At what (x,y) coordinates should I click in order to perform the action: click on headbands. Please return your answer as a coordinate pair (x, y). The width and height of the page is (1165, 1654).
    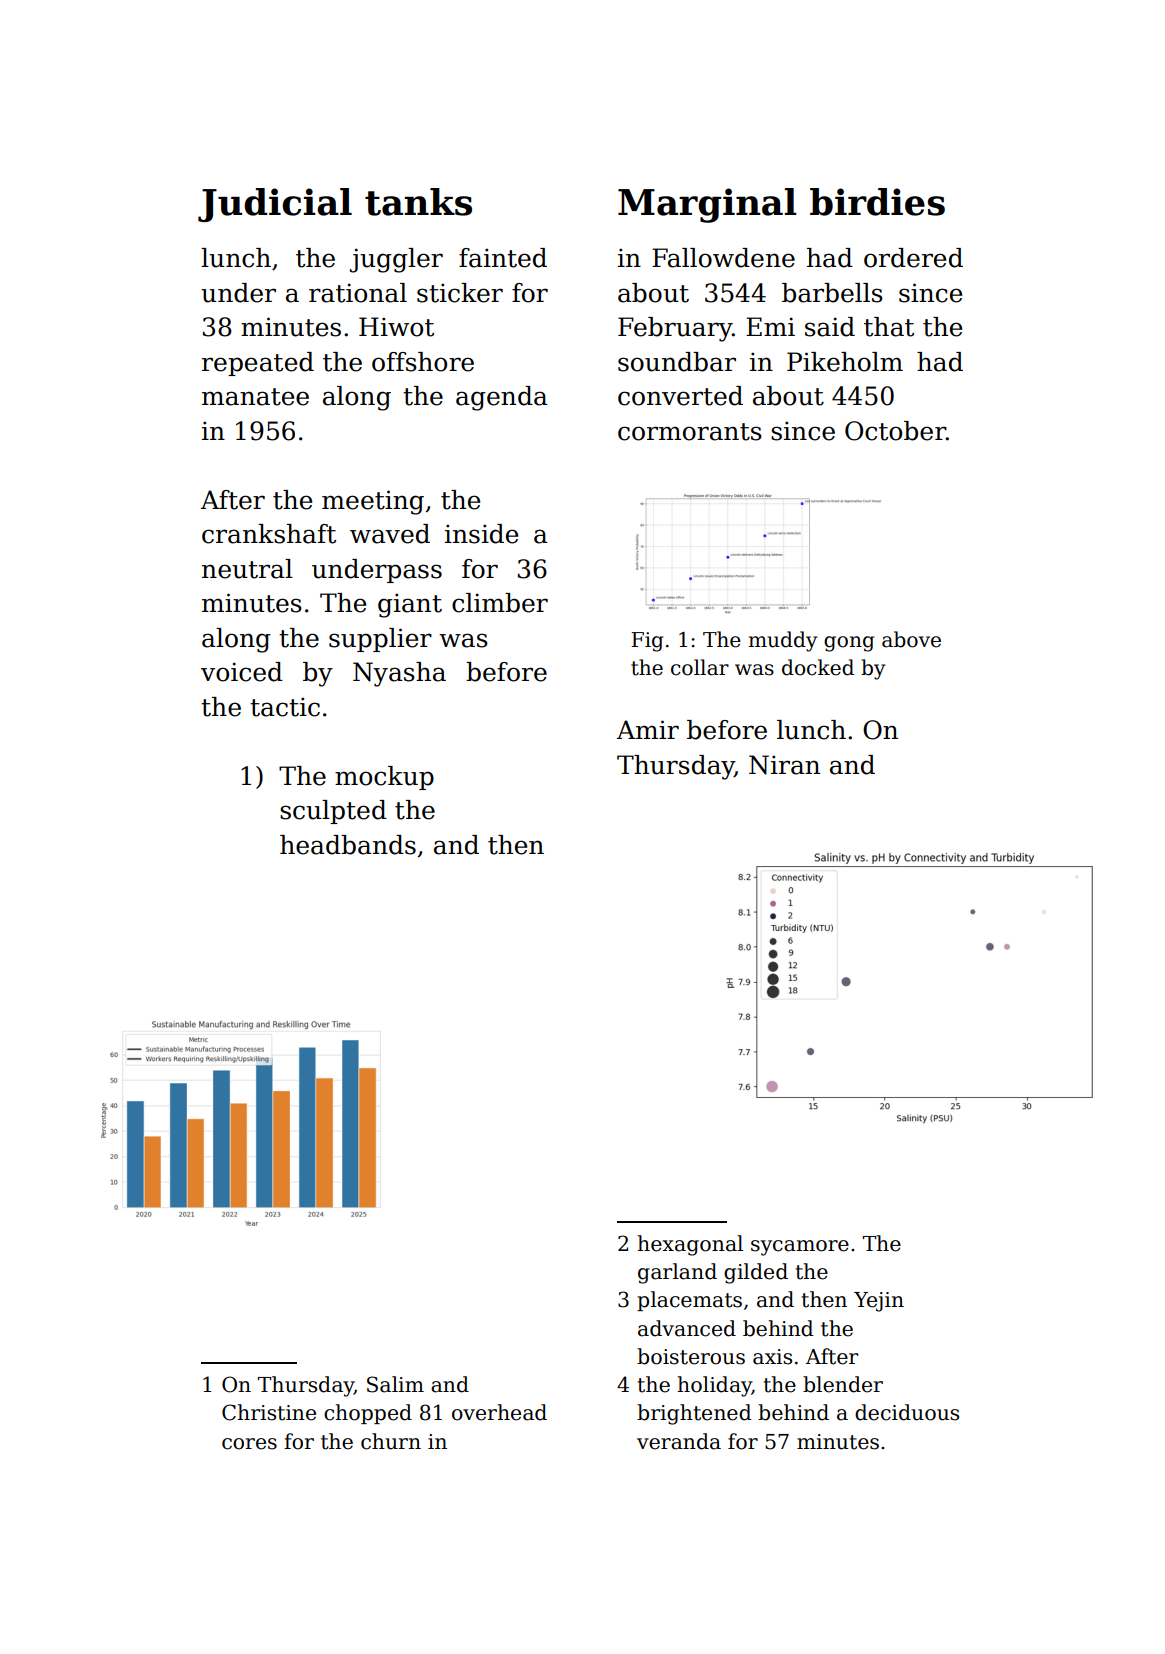
    Looking at the image, I should click on (348, 845).
